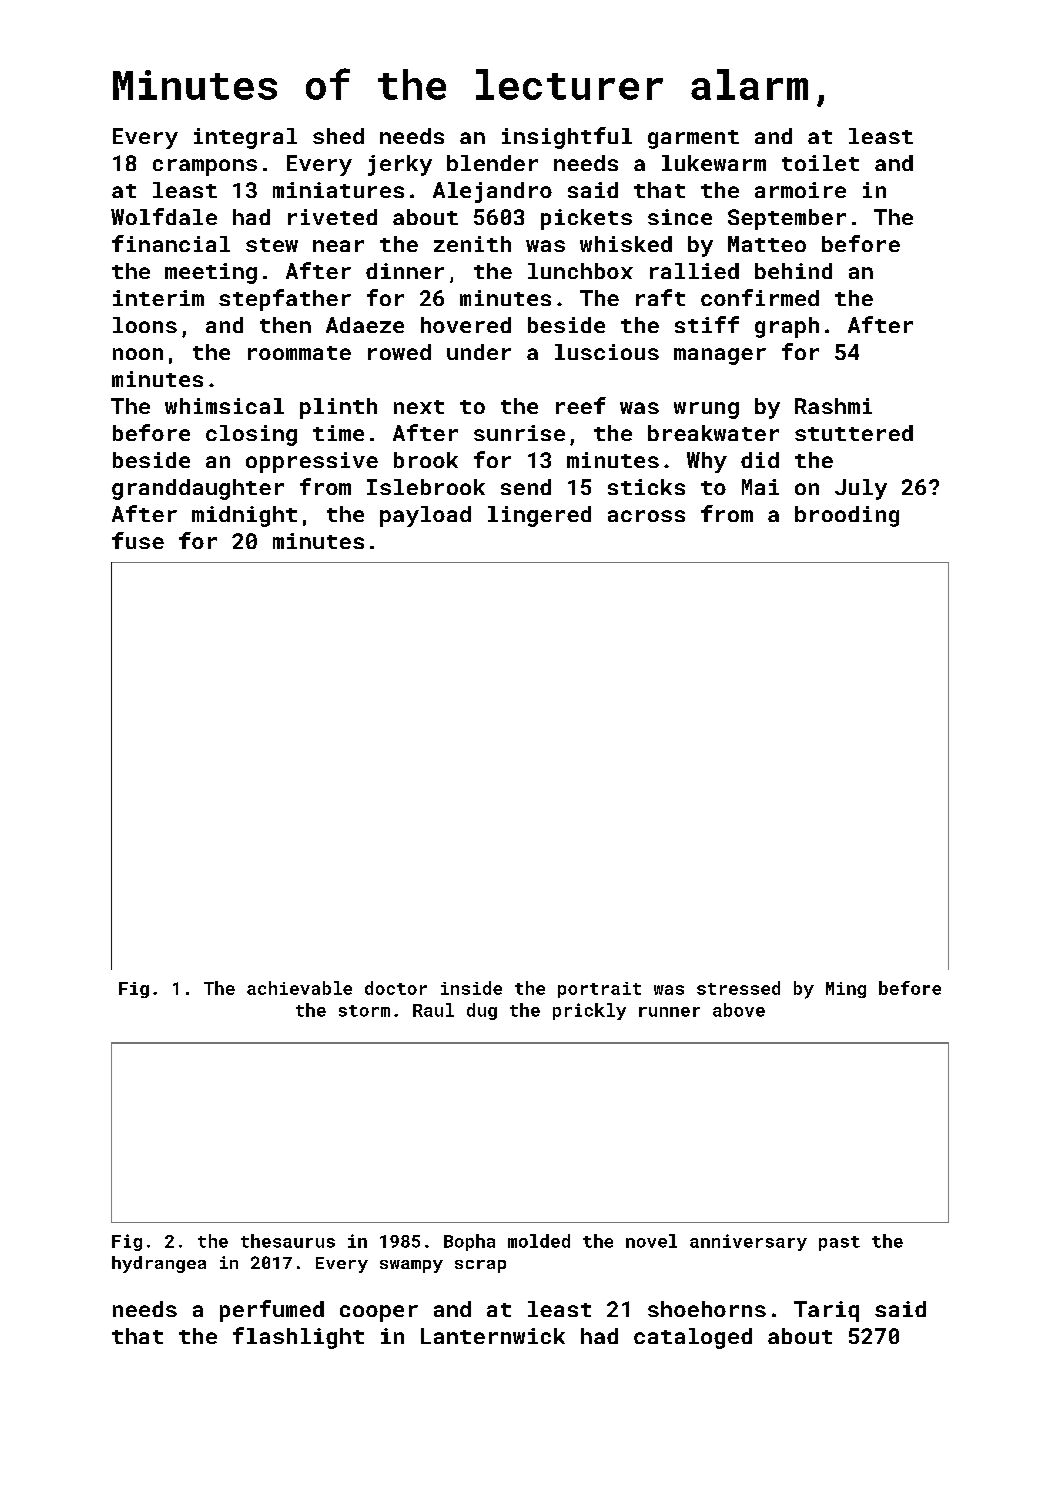 This page has height=1506, width=1060. Describe the element at coordinates (567, 138) in the page. I see `insightful` at that location.
